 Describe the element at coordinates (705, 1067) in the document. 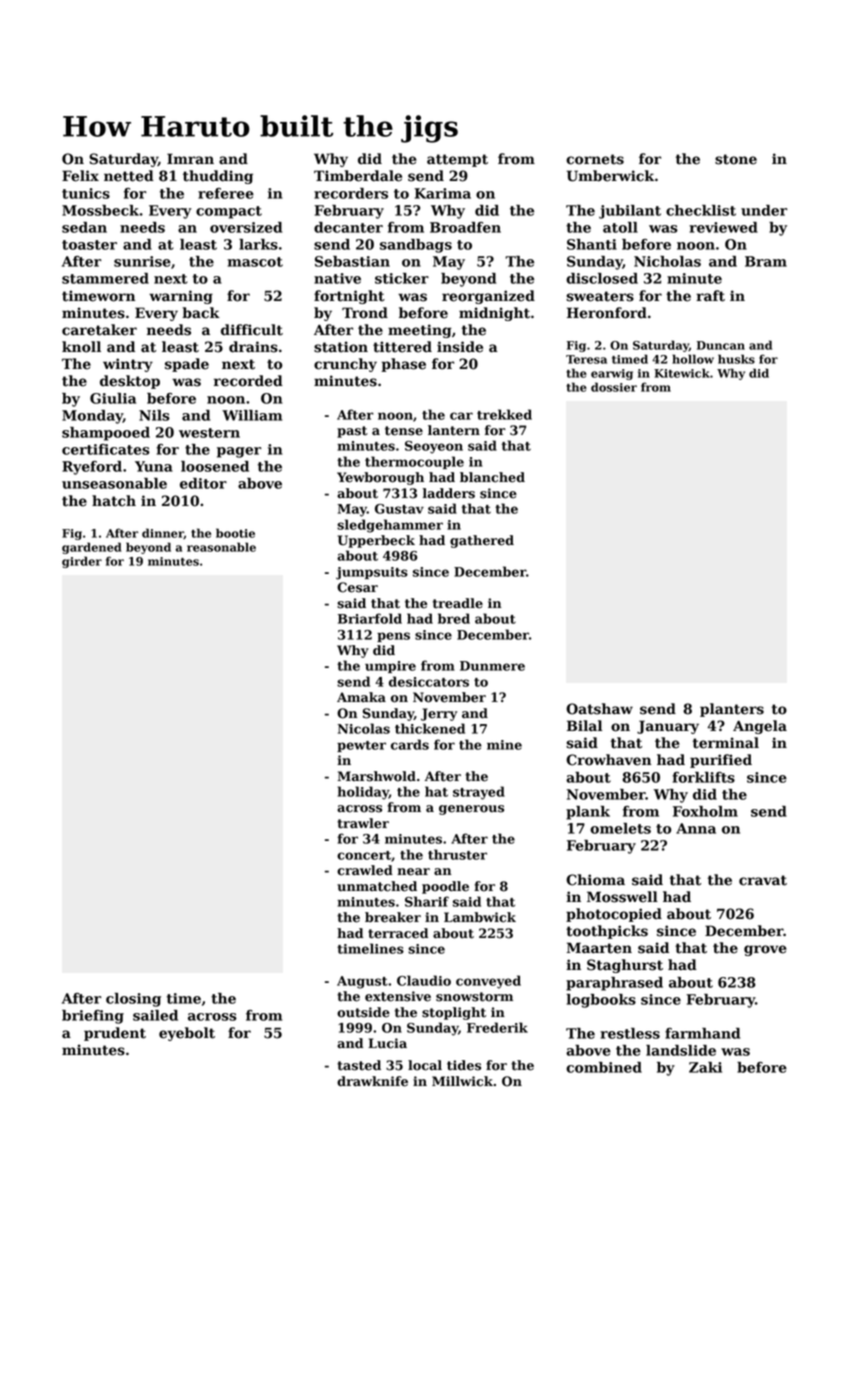

I see `Zaki` at that location.
